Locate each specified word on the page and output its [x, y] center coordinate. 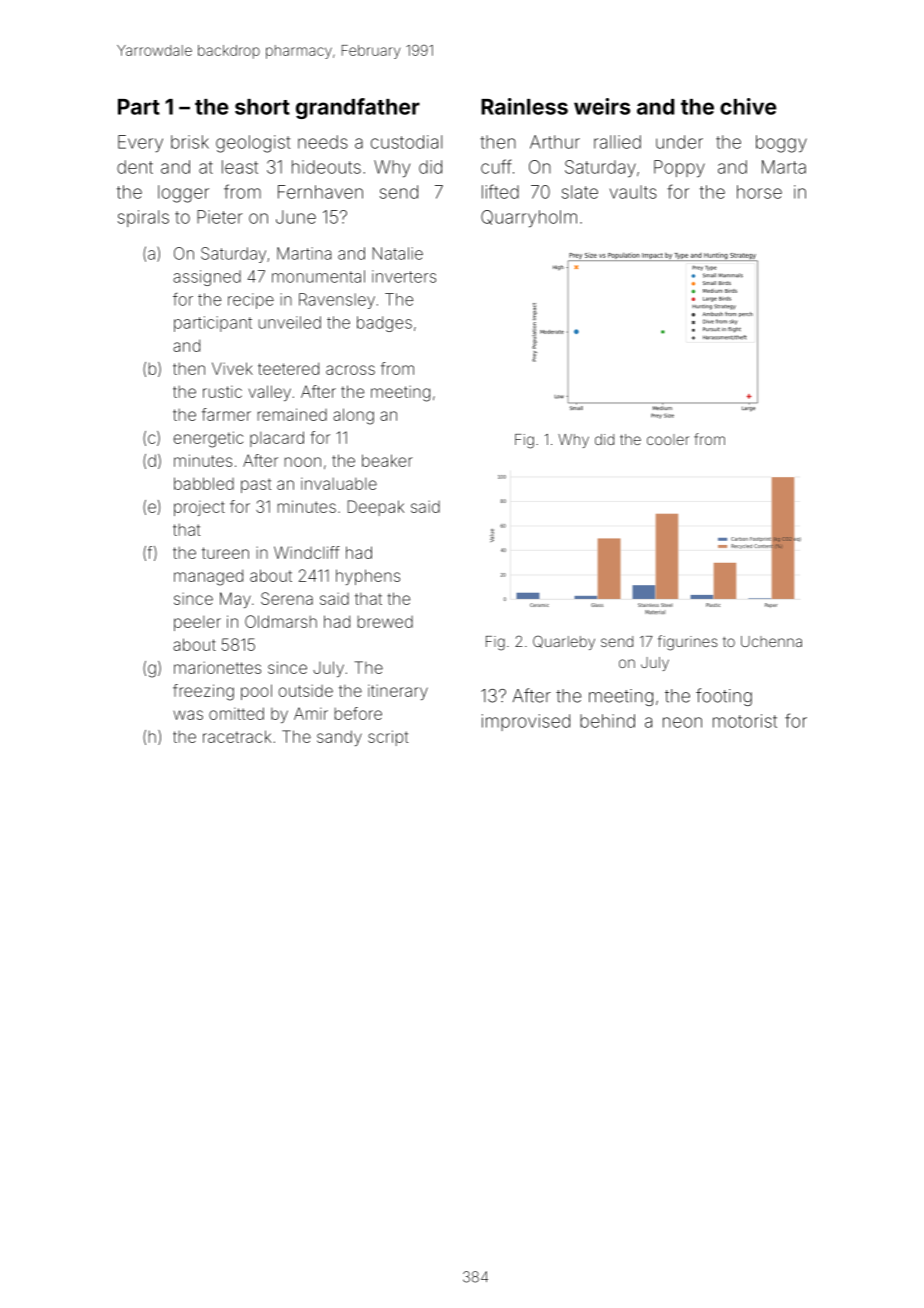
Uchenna [771, 641]
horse [759, 192]
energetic [208, 439]
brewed [385, 622]
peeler [197, 623]
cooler [668, 439]
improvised [526, 722]
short [262, 107]
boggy [781, 144]
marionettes [217, 667]
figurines [688, 643]
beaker [387, 460]
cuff [496, 166]
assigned [207, 278]
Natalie [398, 253]
